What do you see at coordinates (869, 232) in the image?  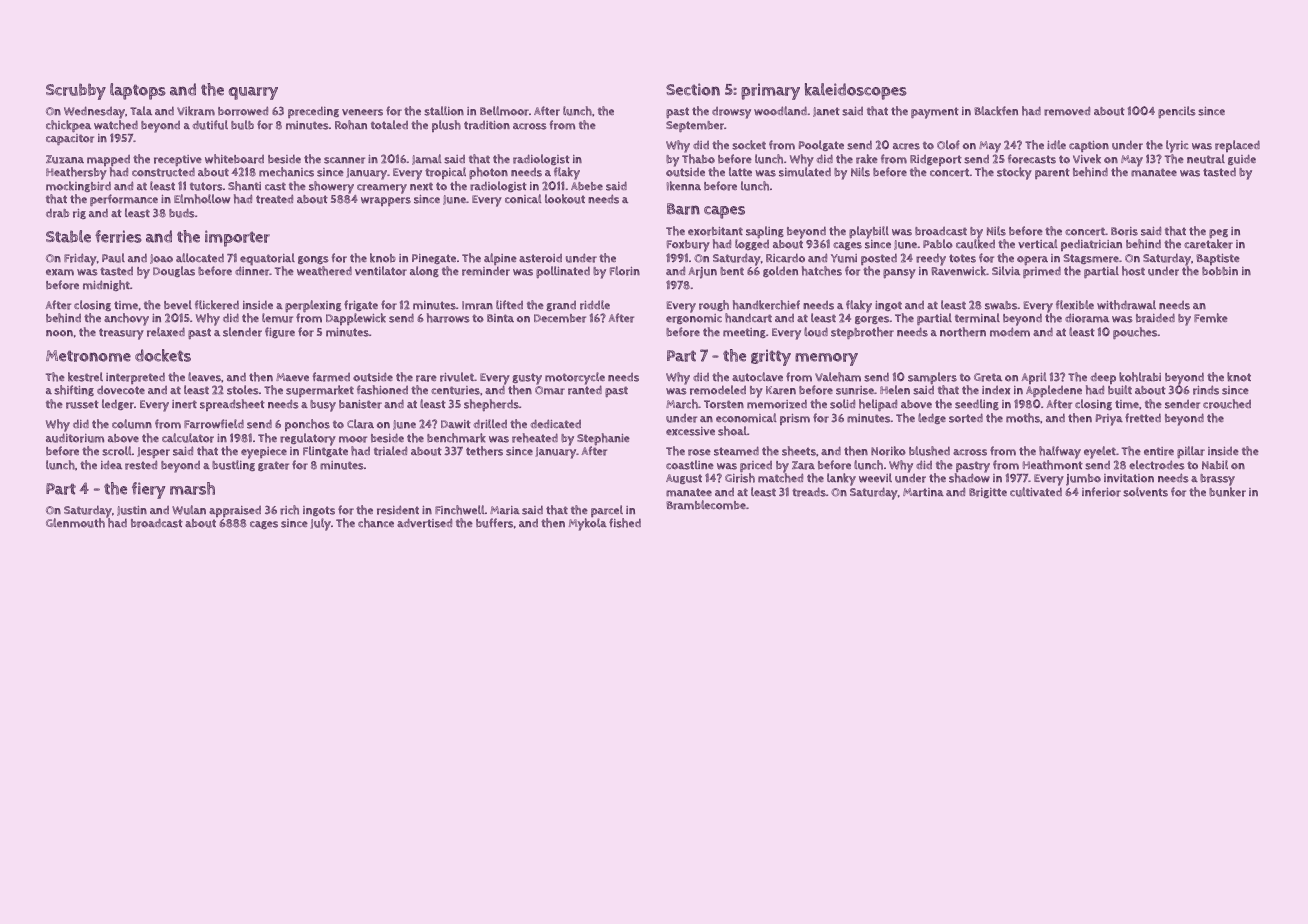 I see `playbill` at bounding box center [869, 232].
